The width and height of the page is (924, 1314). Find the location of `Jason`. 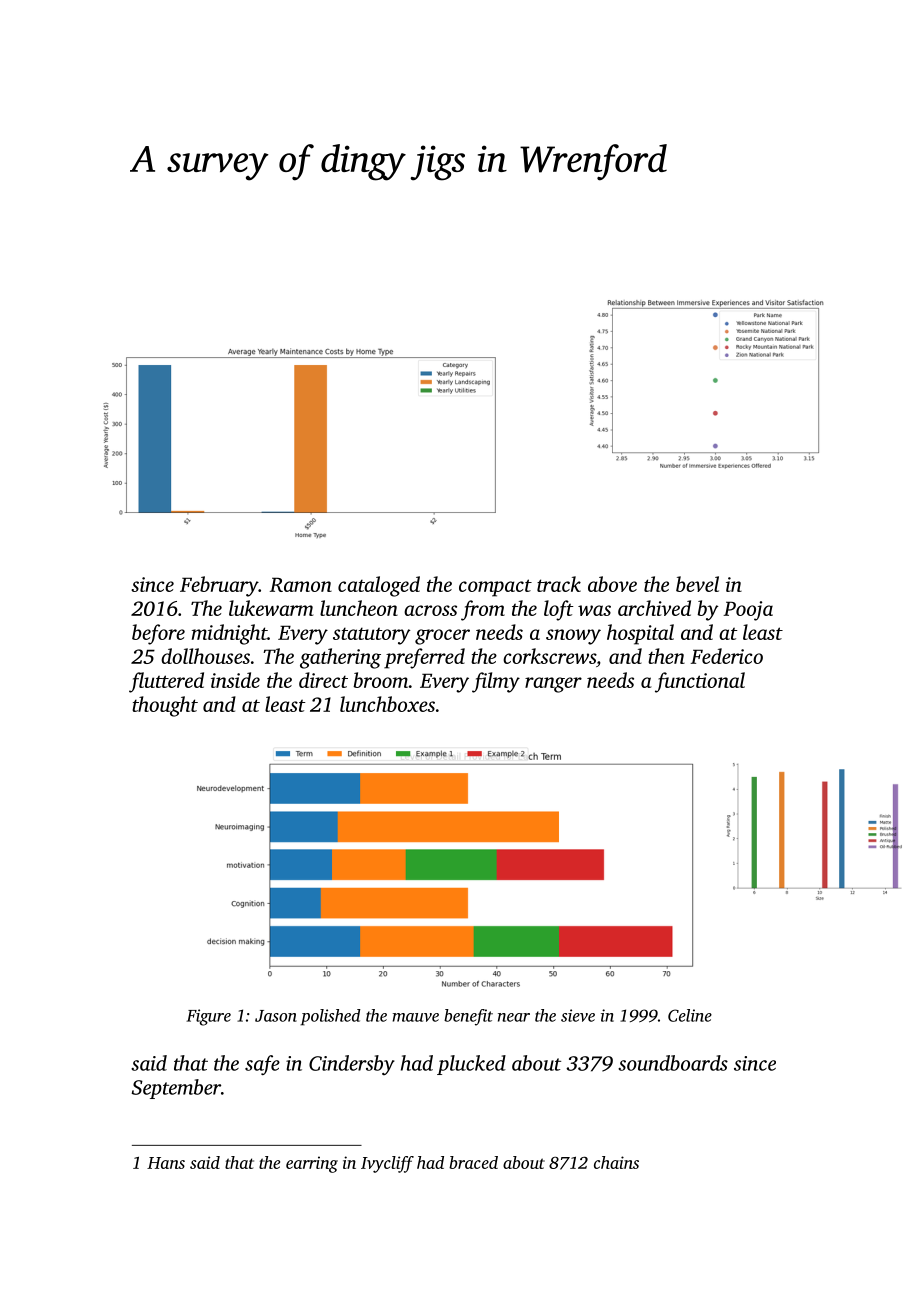

Jason is located at coordinates (276, 1016).
